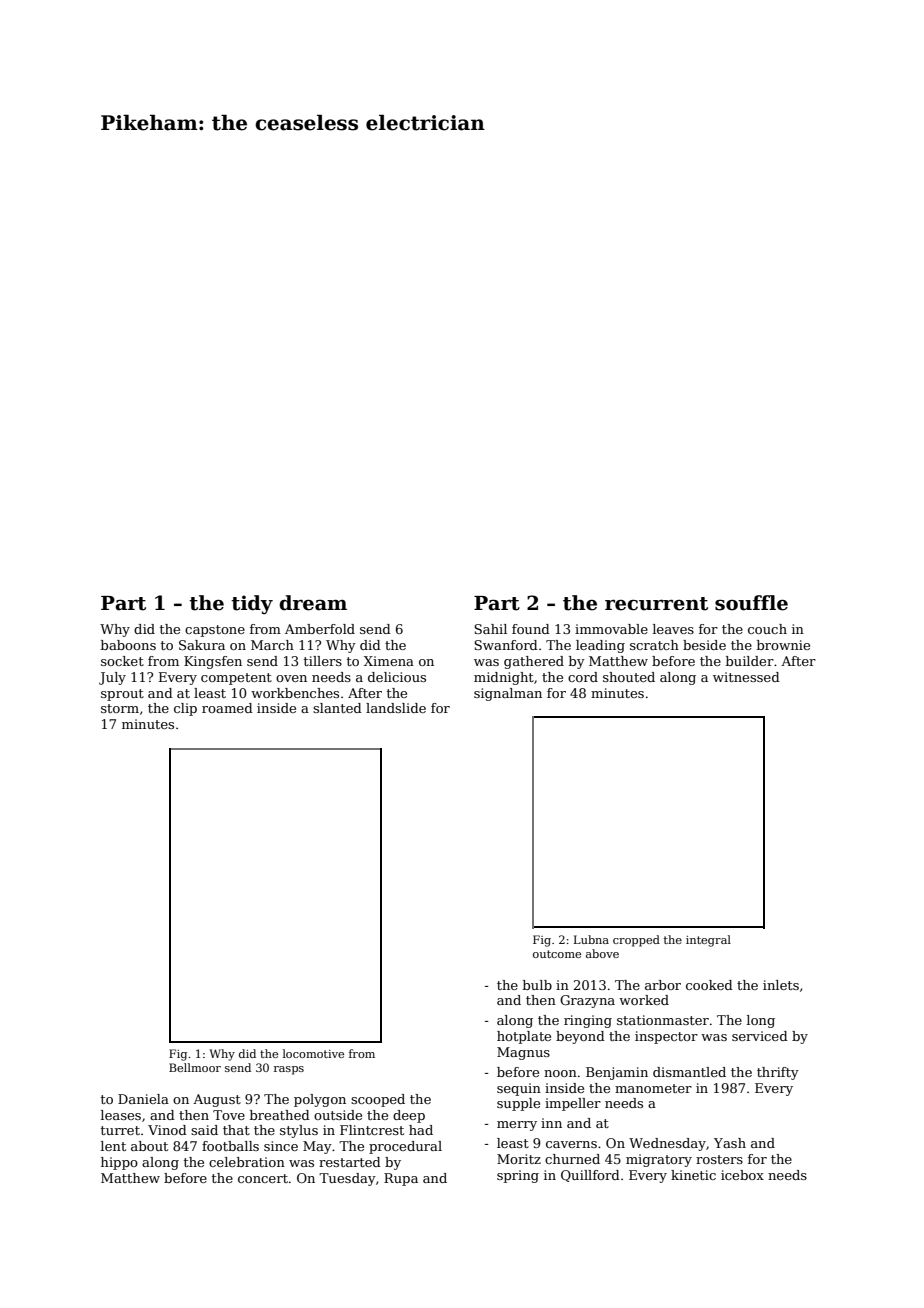 The width and height of the image is (924, 1308). Describe the element at coordinates (263, 1178) in the image. I see `concert` at that location.
